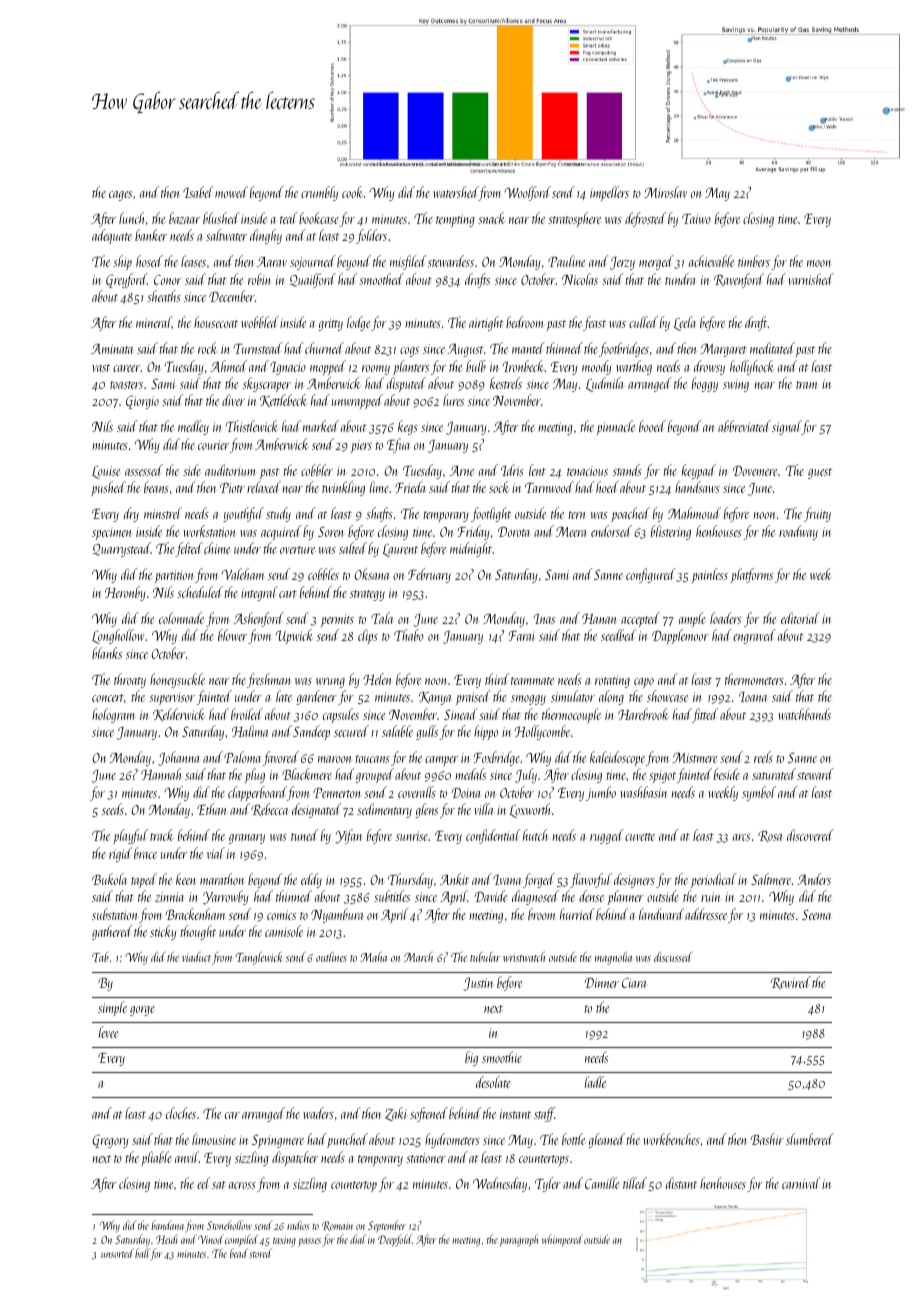 This page has width=924, height=1308. Describe the element at coordinates (696, 219) in the page. I see `Taiwo` at that location.
